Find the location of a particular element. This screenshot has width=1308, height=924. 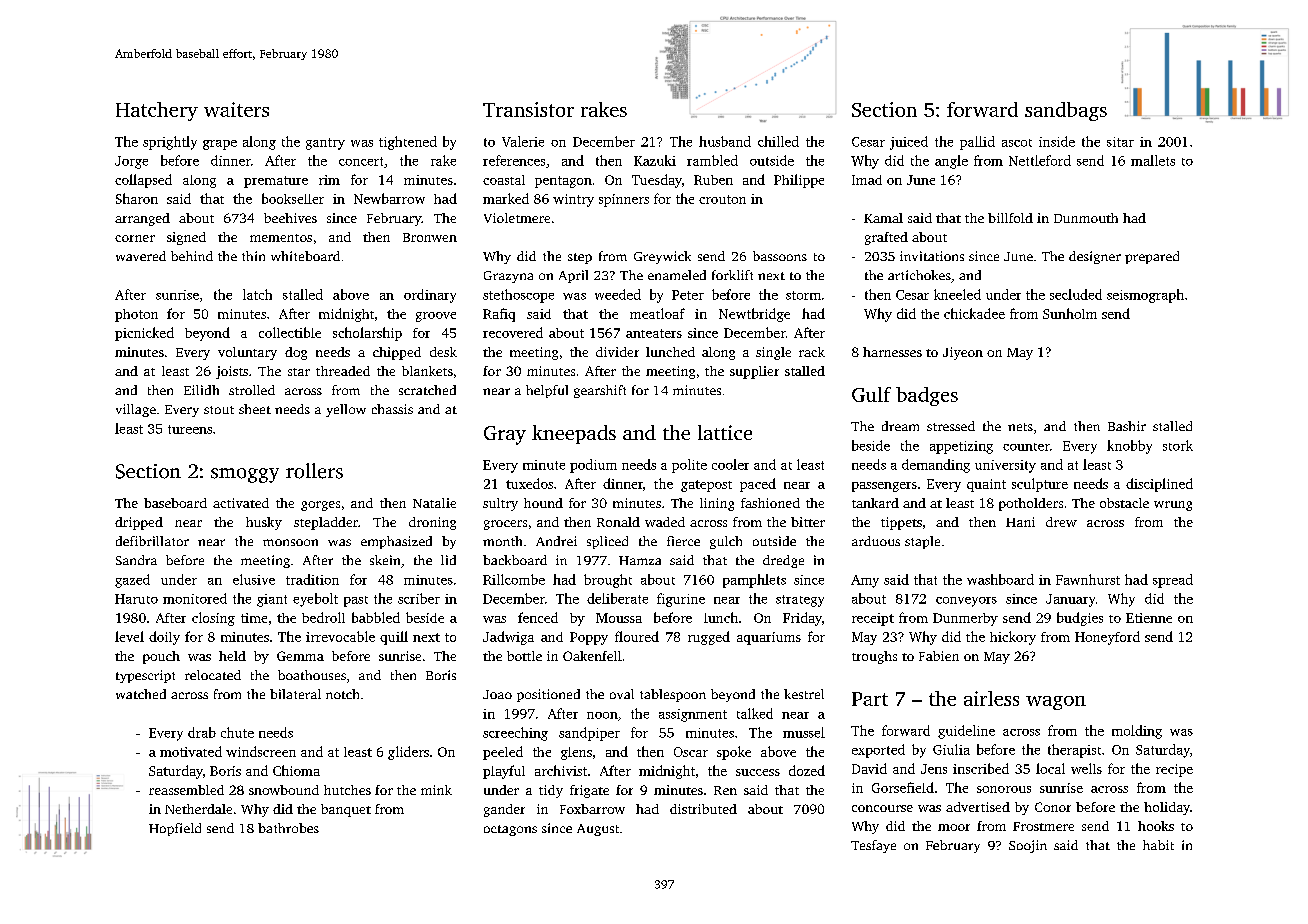

voluntary is located at coordinates (247, 353).
